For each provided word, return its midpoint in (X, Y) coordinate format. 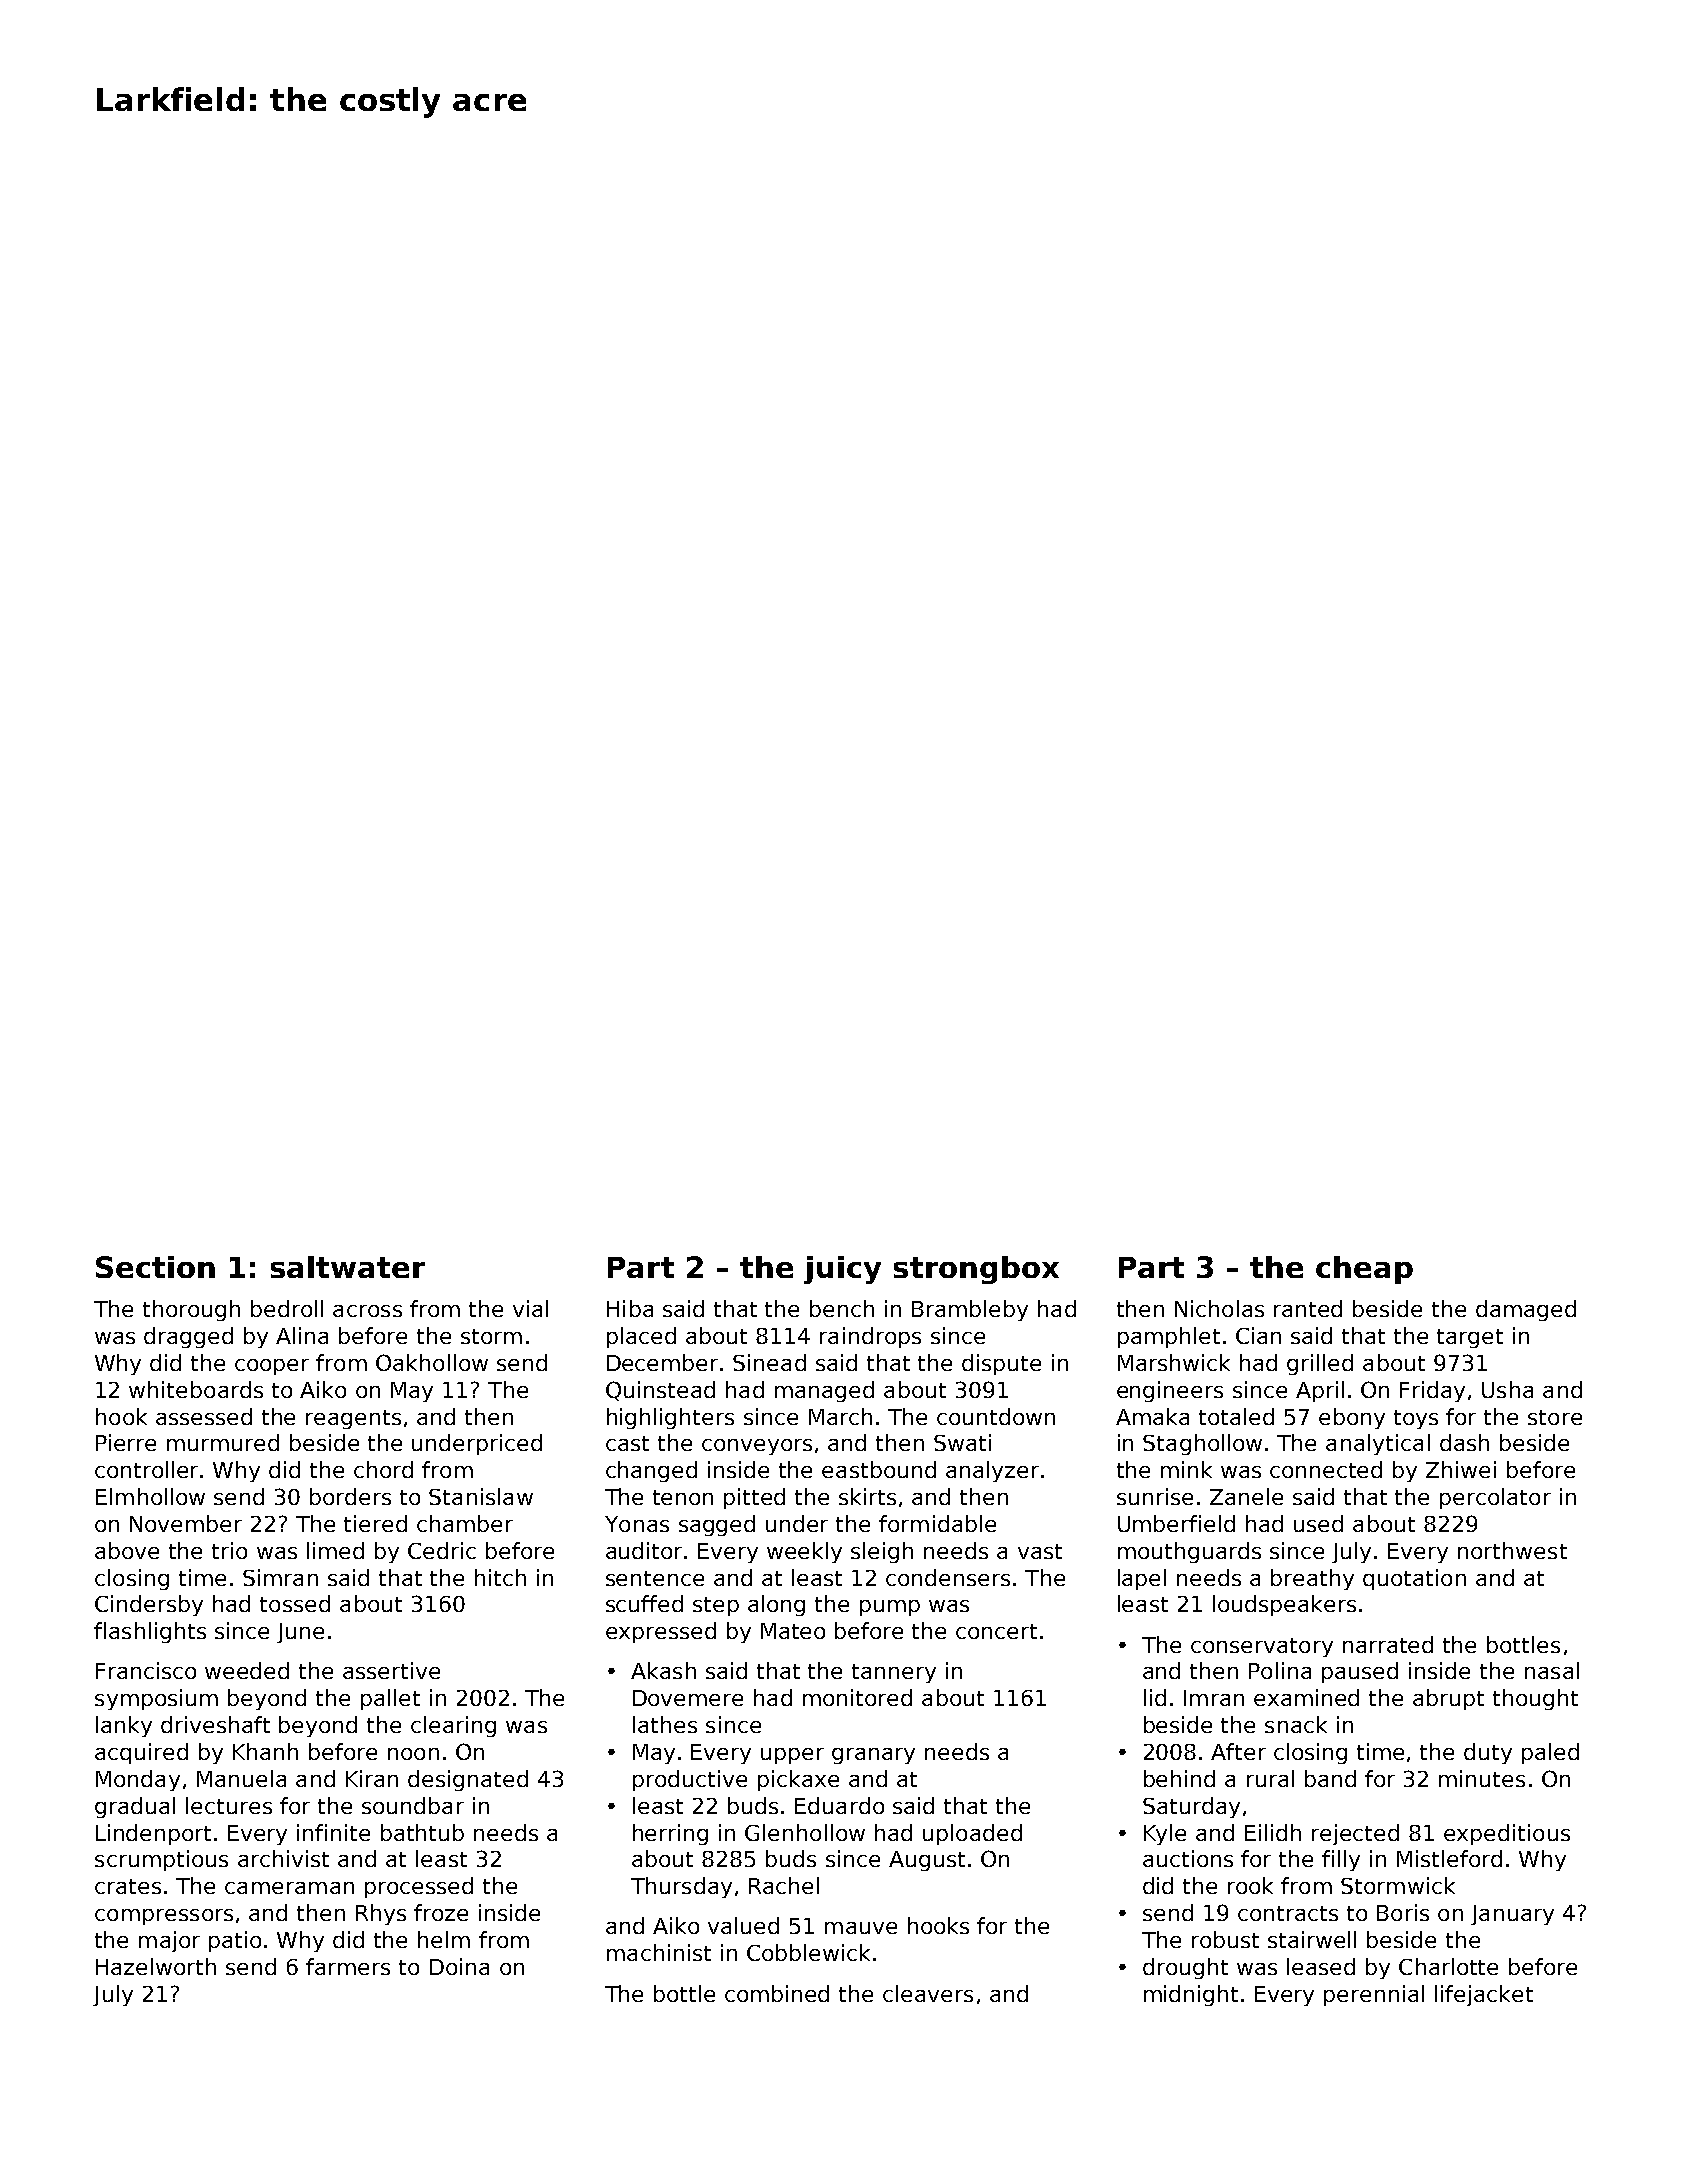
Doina (459, 1966)
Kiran (372, 1778)
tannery (894, 1673)
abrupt (1448, 1699)
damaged (1526, 1310)
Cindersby (149, 1605)
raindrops (870, 1337)
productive (690, 1780)
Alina (302, 1335)
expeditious (1507, 1834)
